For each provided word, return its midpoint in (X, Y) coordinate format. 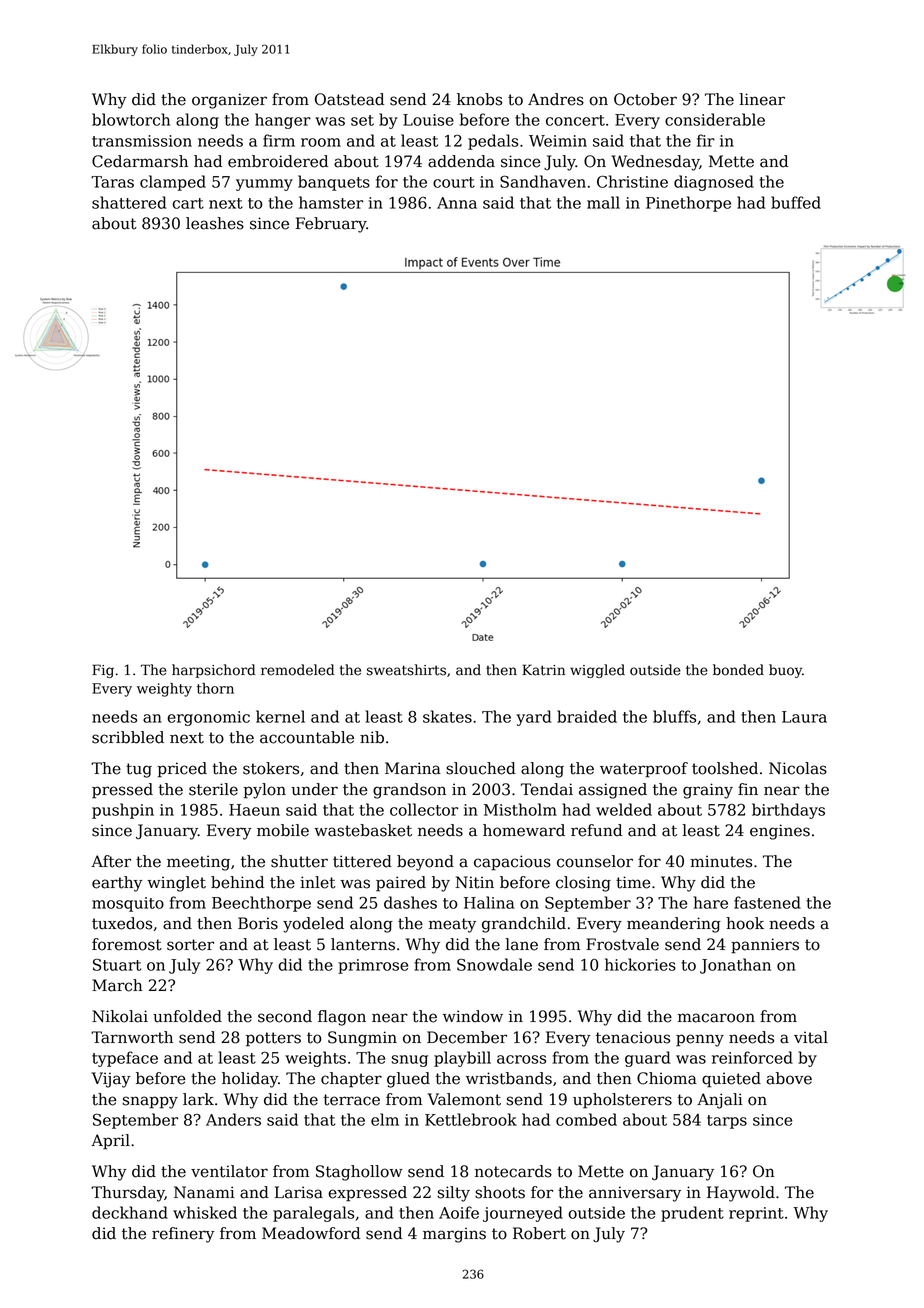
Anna (457, 203)
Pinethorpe (688, 204)
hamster (331, 202)
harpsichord (214, 671)
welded (624, 809)
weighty (164, 690)
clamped (173, 183)
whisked (205, 1212)
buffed (796, 202)
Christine (632, 181)
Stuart (117, 964)
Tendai (547, 789)
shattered (129, 202)
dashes (410, 902)
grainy (708, 791)
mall (603, 202)
